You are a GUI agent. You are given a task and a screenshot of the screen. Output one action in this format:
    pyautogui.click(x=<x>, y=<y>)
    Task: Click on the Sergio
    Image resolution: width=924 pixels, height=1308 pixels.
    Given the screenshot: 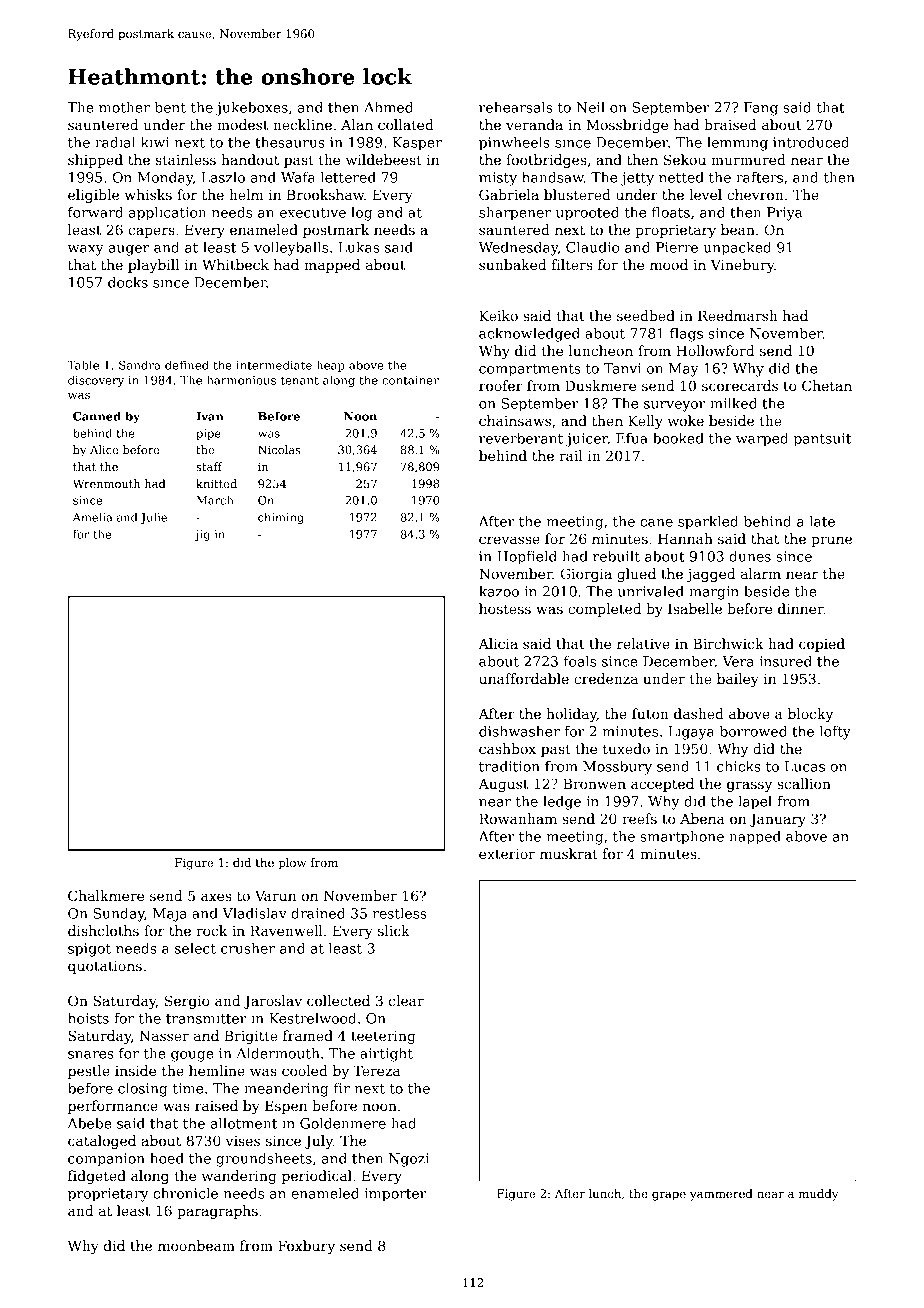 What is the action you would take?
    pyautogui.click(x=187, y=1002)
